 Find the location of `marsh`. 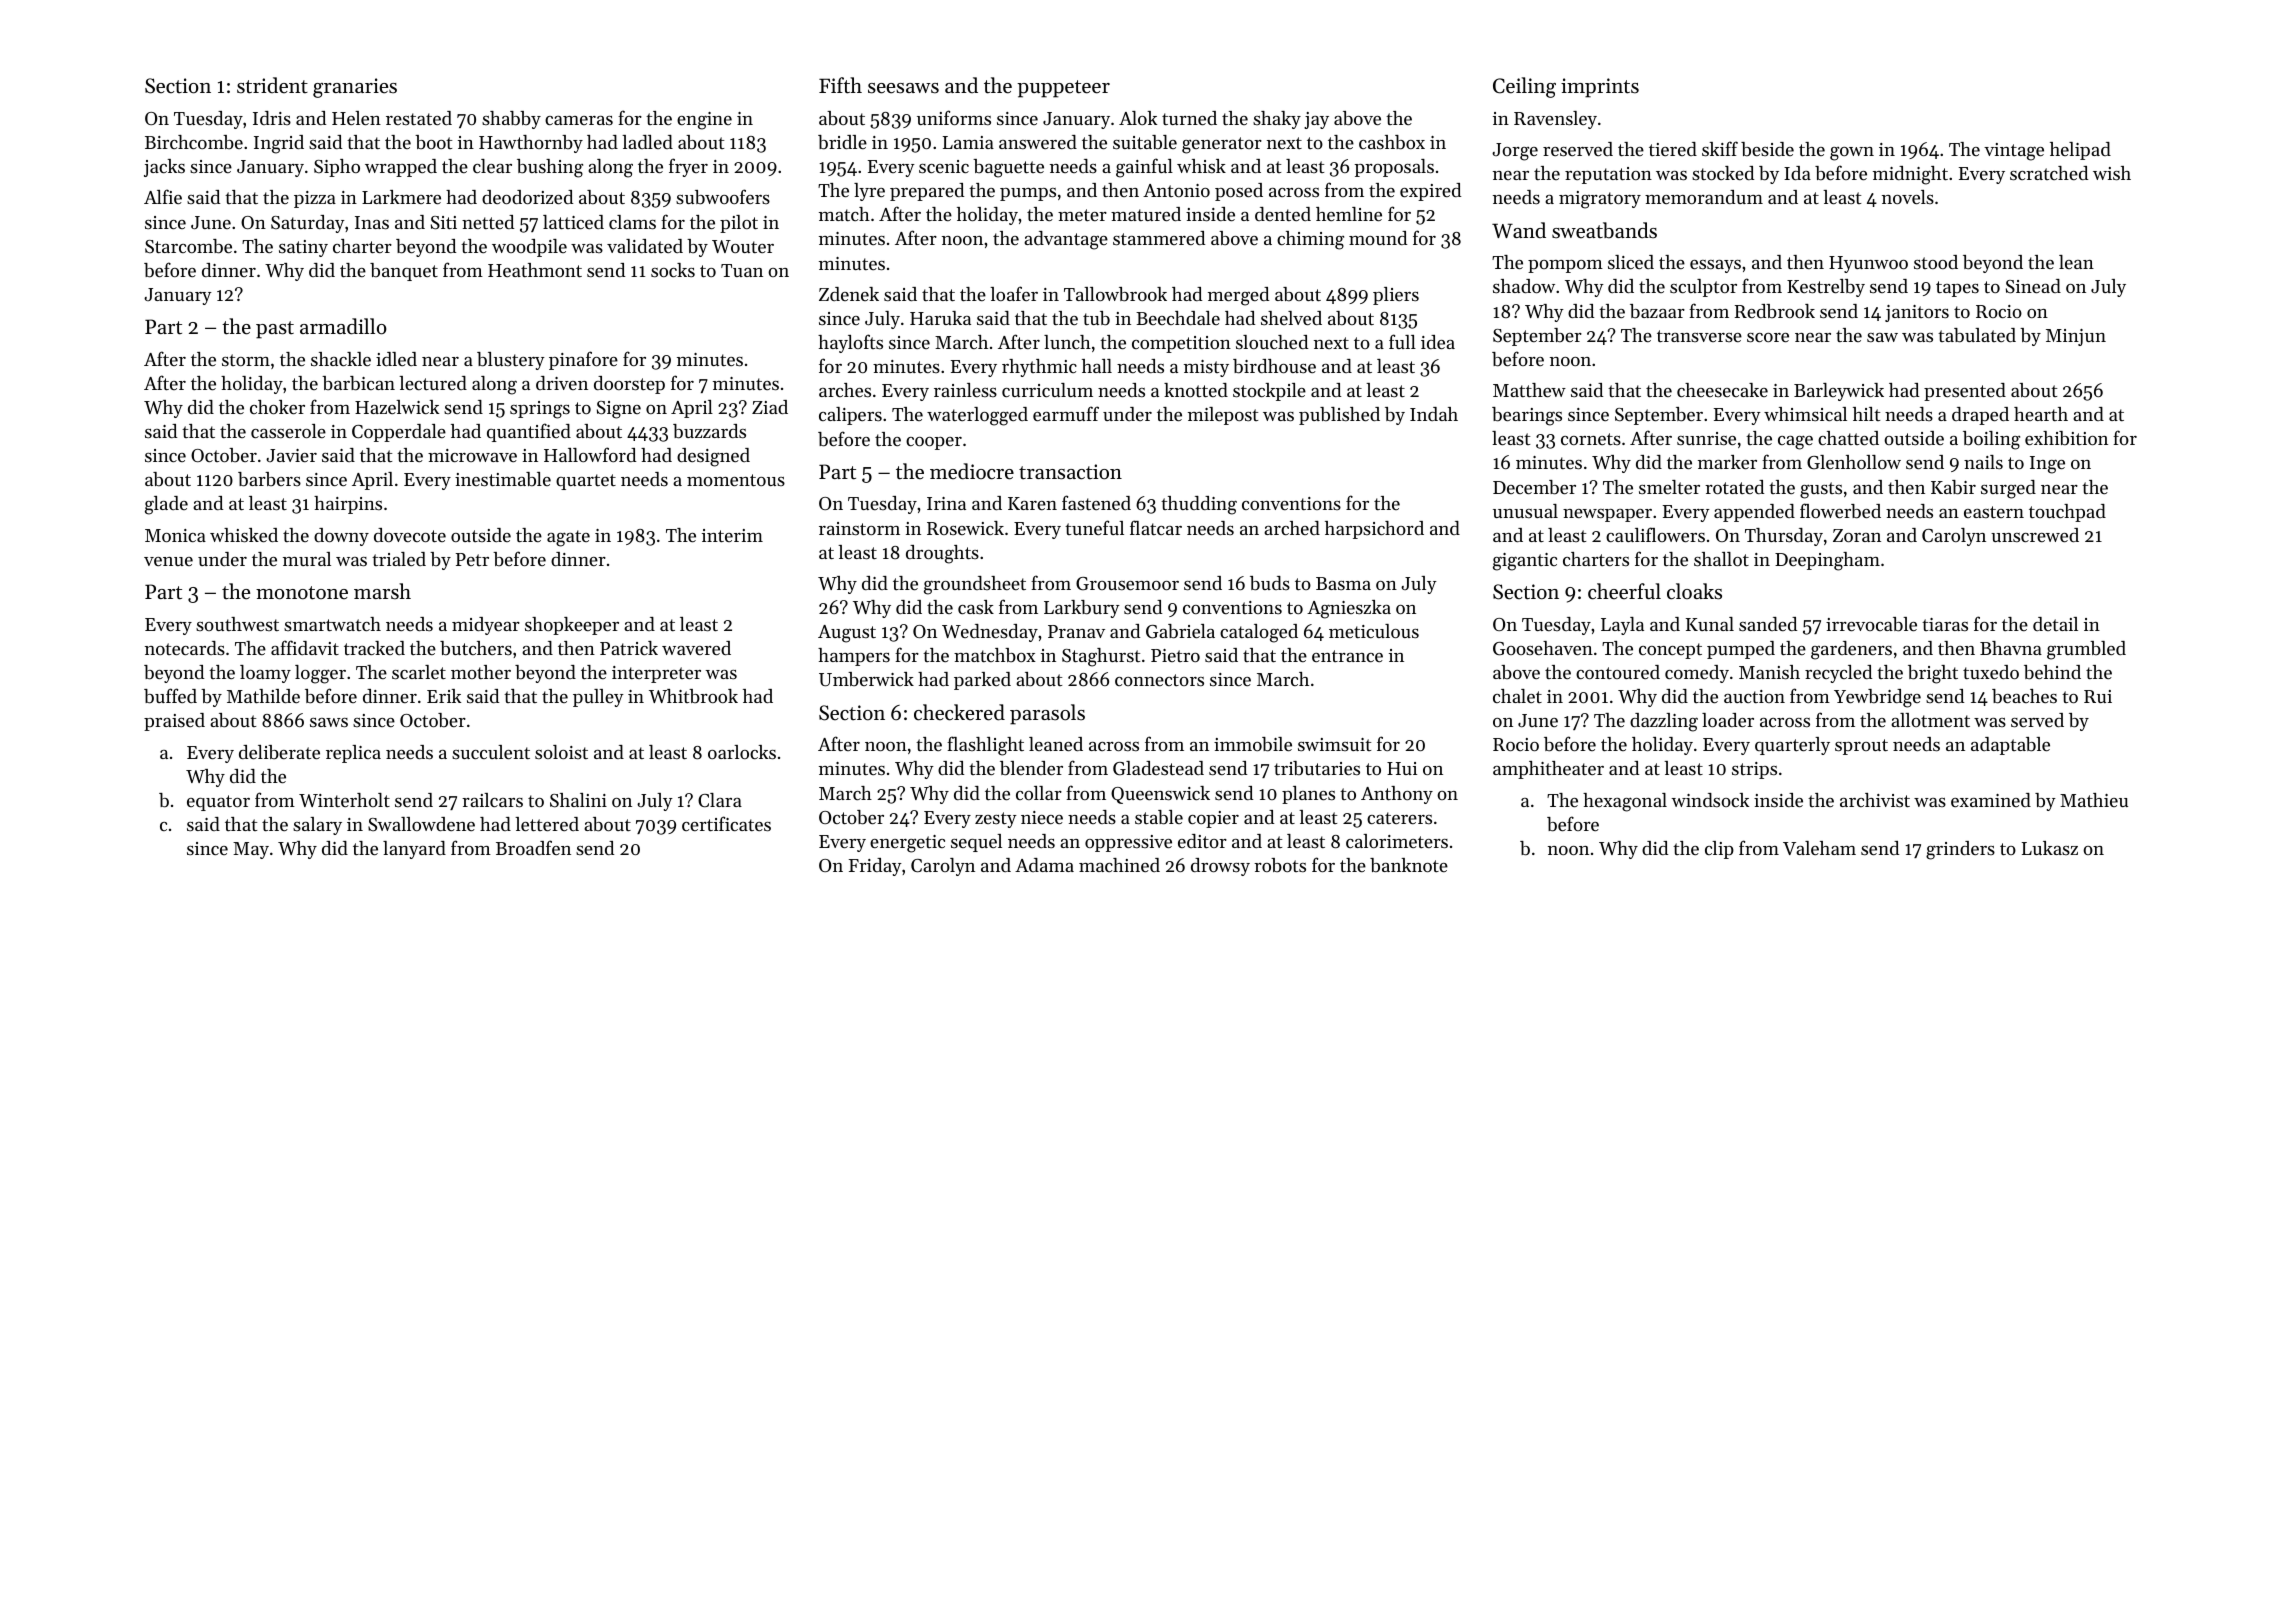

marsh is located at coordinates (382, 591).
